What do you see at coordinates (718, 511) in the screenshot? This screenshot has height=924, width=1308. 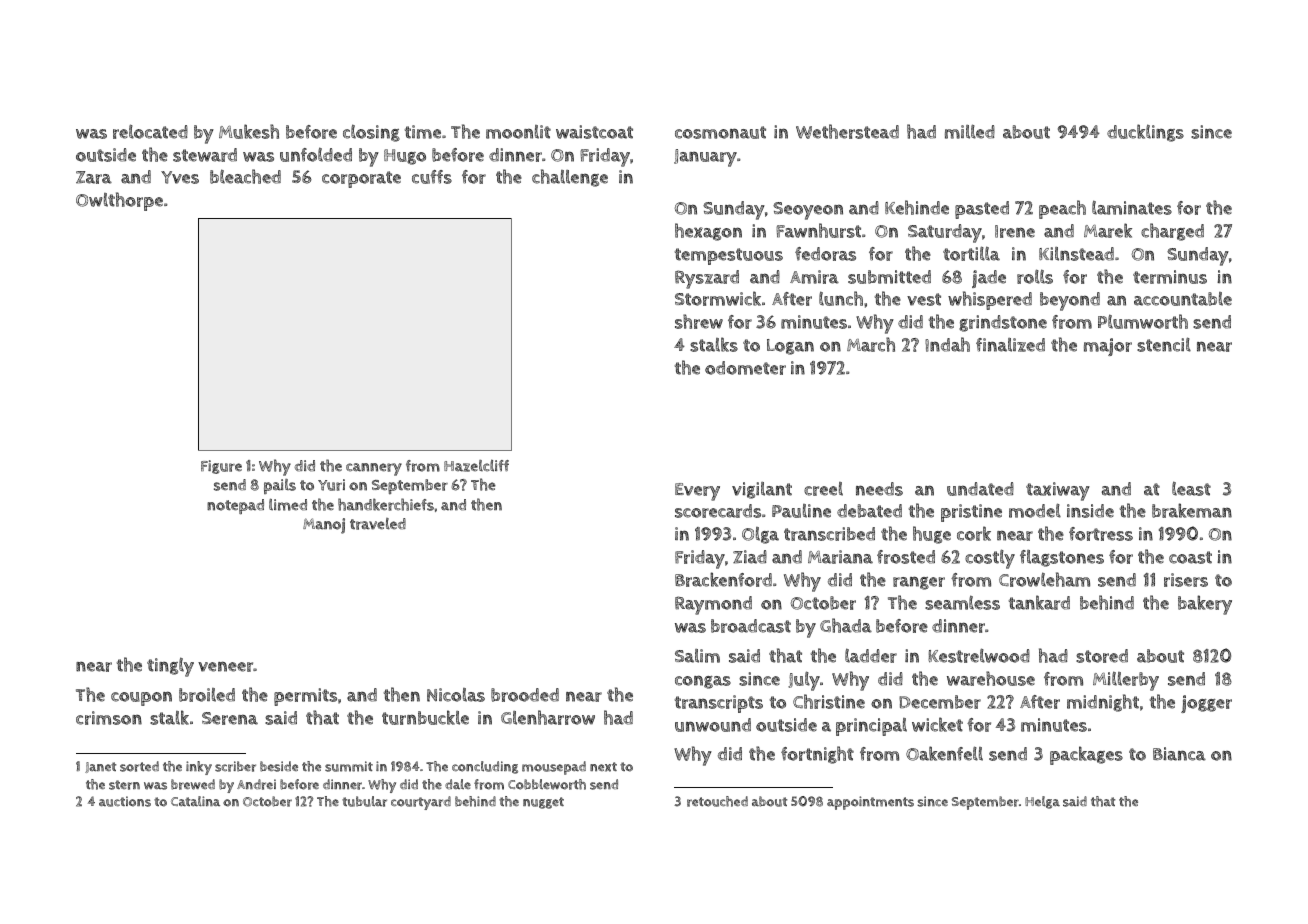 I see `scorecards` at bounding box center [718, 511].
